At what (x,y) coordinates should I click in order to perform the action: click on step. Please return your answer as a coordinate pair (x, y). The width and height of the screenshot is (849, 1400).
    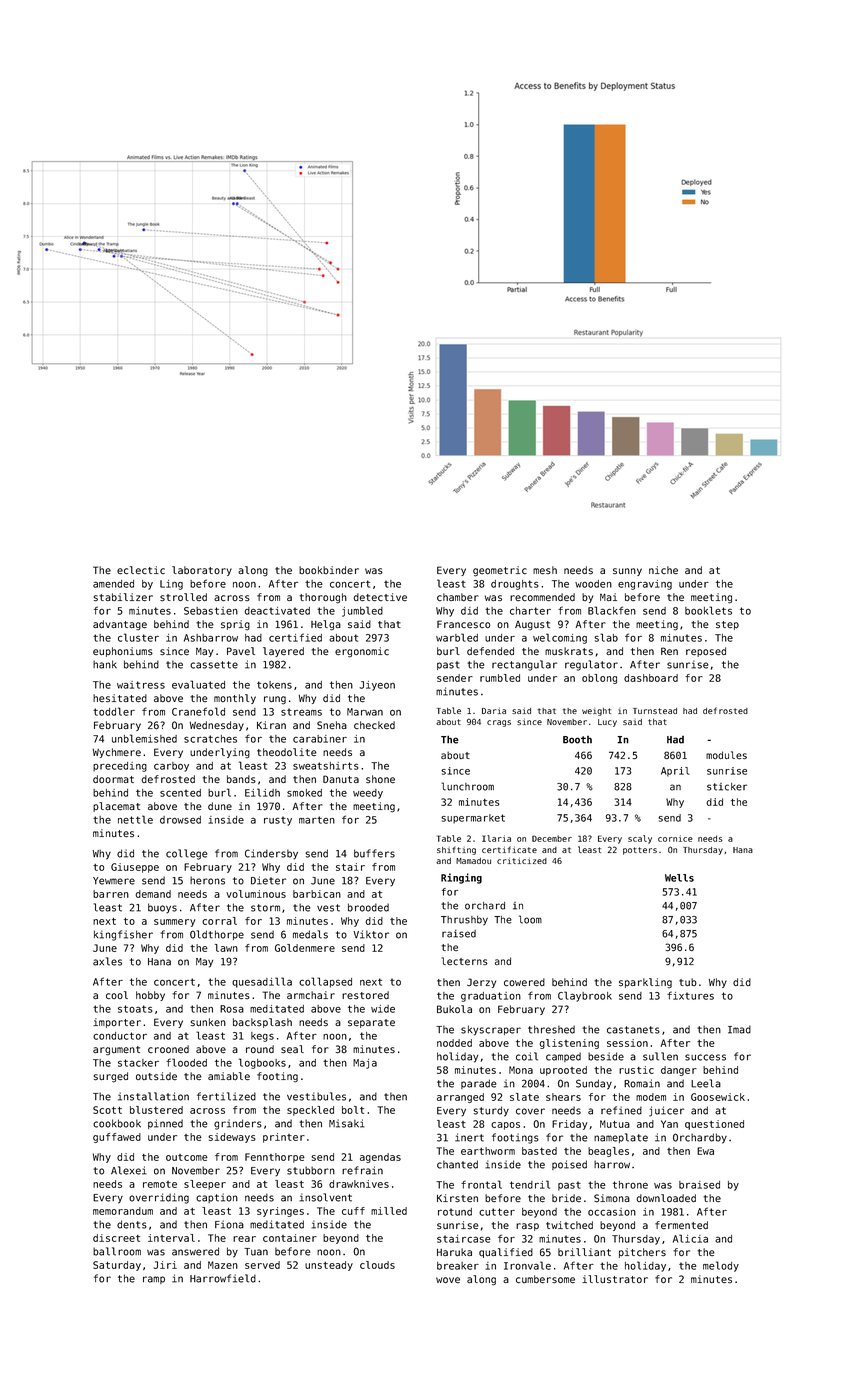
    Looking at the image, I should click on (727, 625).
